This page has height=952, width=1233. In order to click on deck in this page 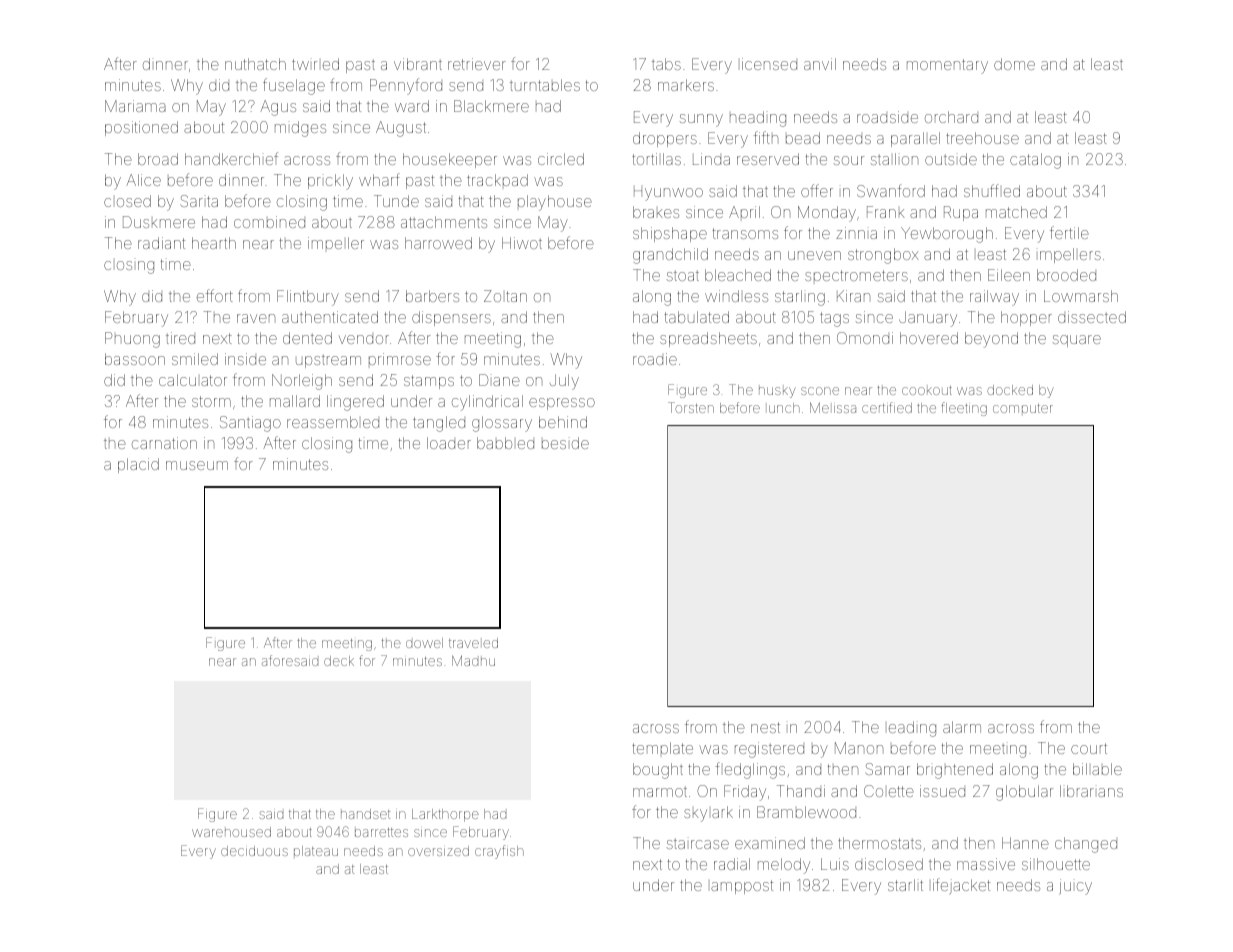, I will do `click(339, 661)`.
